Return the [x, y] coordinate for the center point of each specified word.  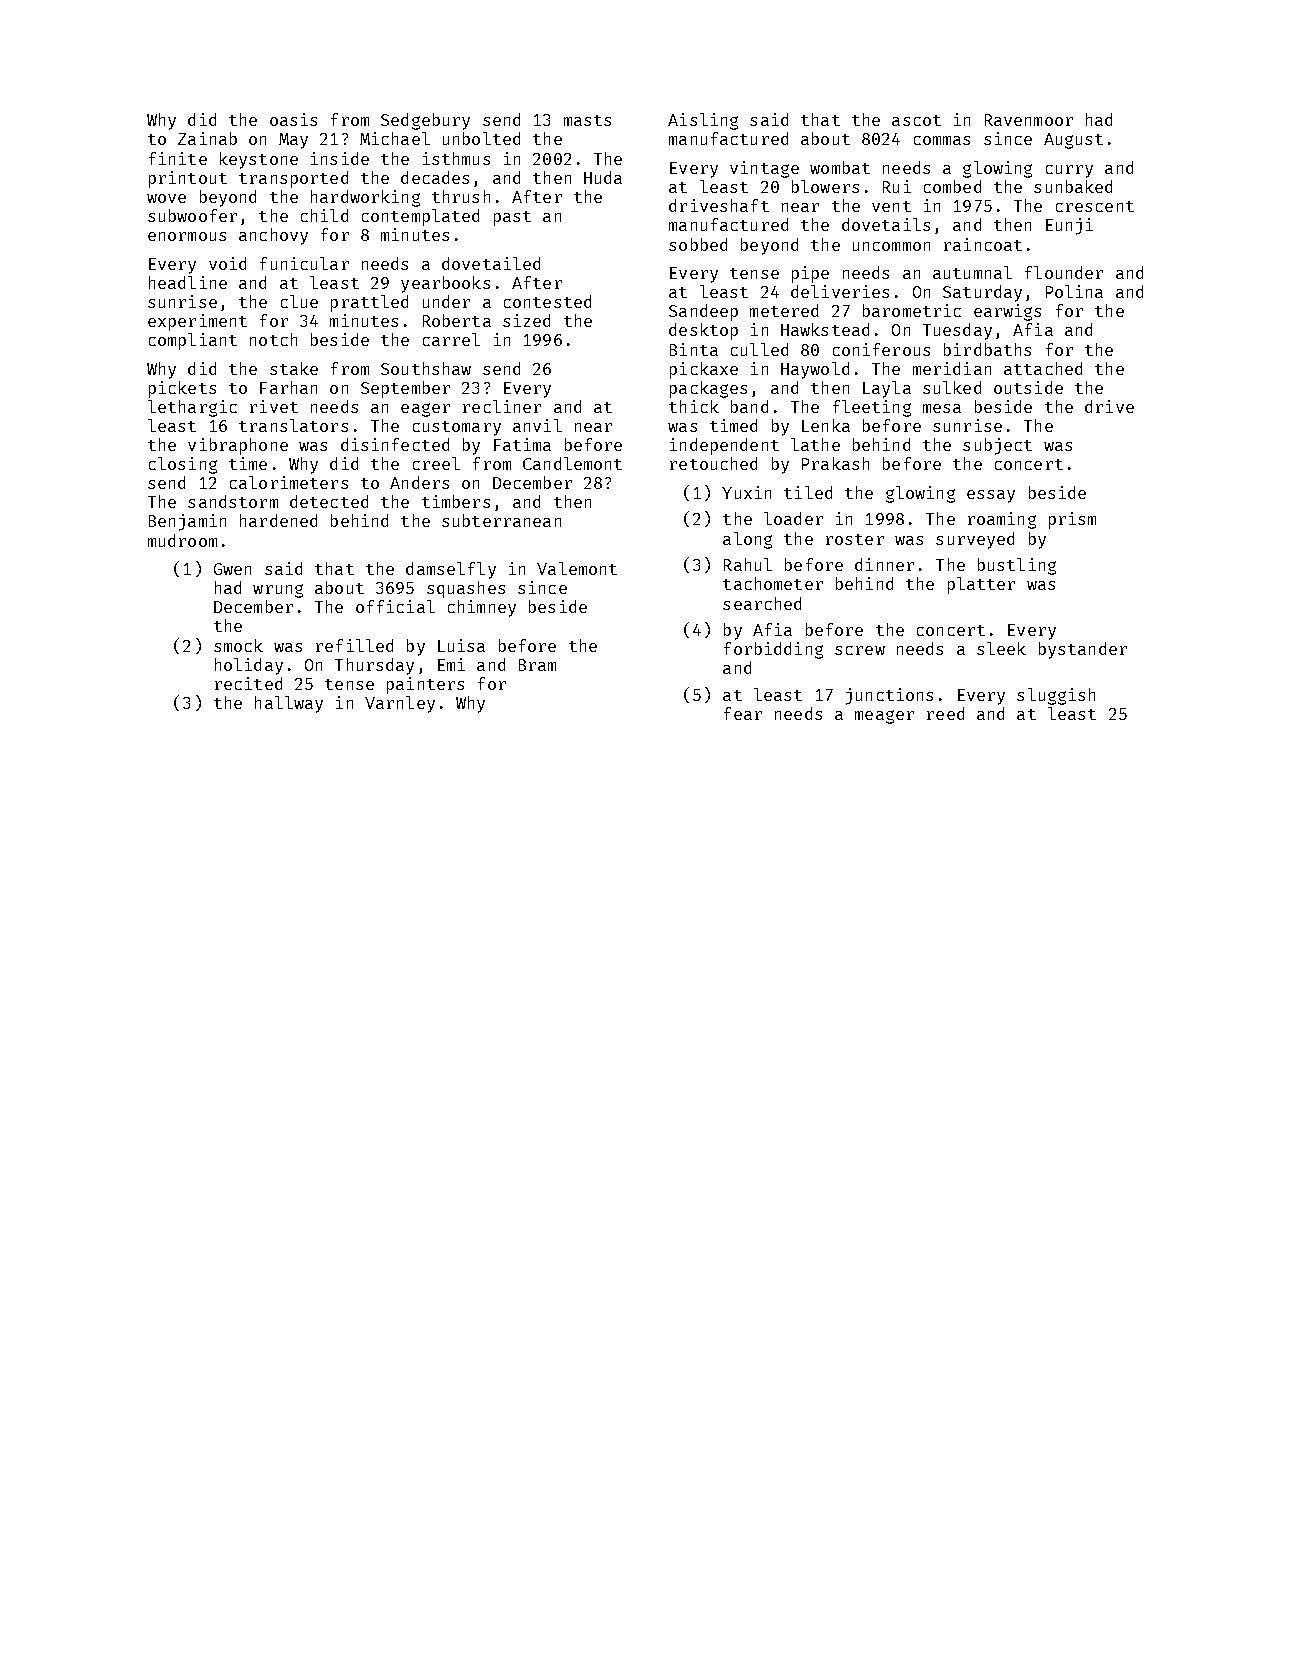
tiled [808, 492]
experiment [197, 322]
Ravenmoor [1029, 120]
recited [248, 683]
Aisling [703, 121]
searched [762, 603]
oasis [293, 119]
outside [1028, 387]
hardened [278, 520]
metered [784, 310]
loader [793, 518]
